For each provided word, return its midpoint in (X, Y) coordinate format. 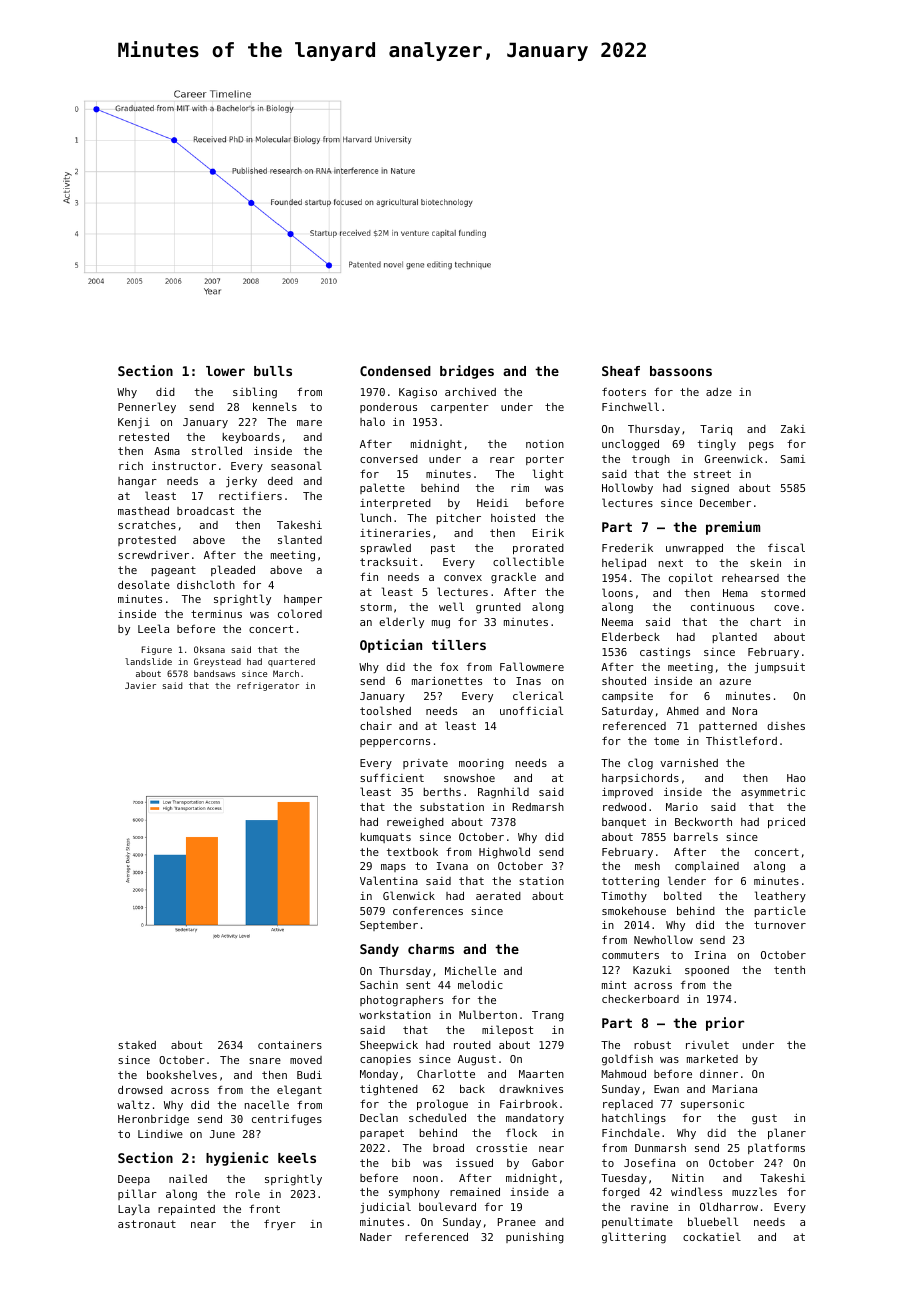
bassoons (681, 371)
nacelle (267, 1104)
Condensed (395, 371)
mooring (481, 764)
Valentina (389, 880)
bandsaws (214, 673)
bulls (273, 371)
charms (431, 949)
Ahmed (683, 710)
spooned (707, 971)
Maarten (541, 1074)
